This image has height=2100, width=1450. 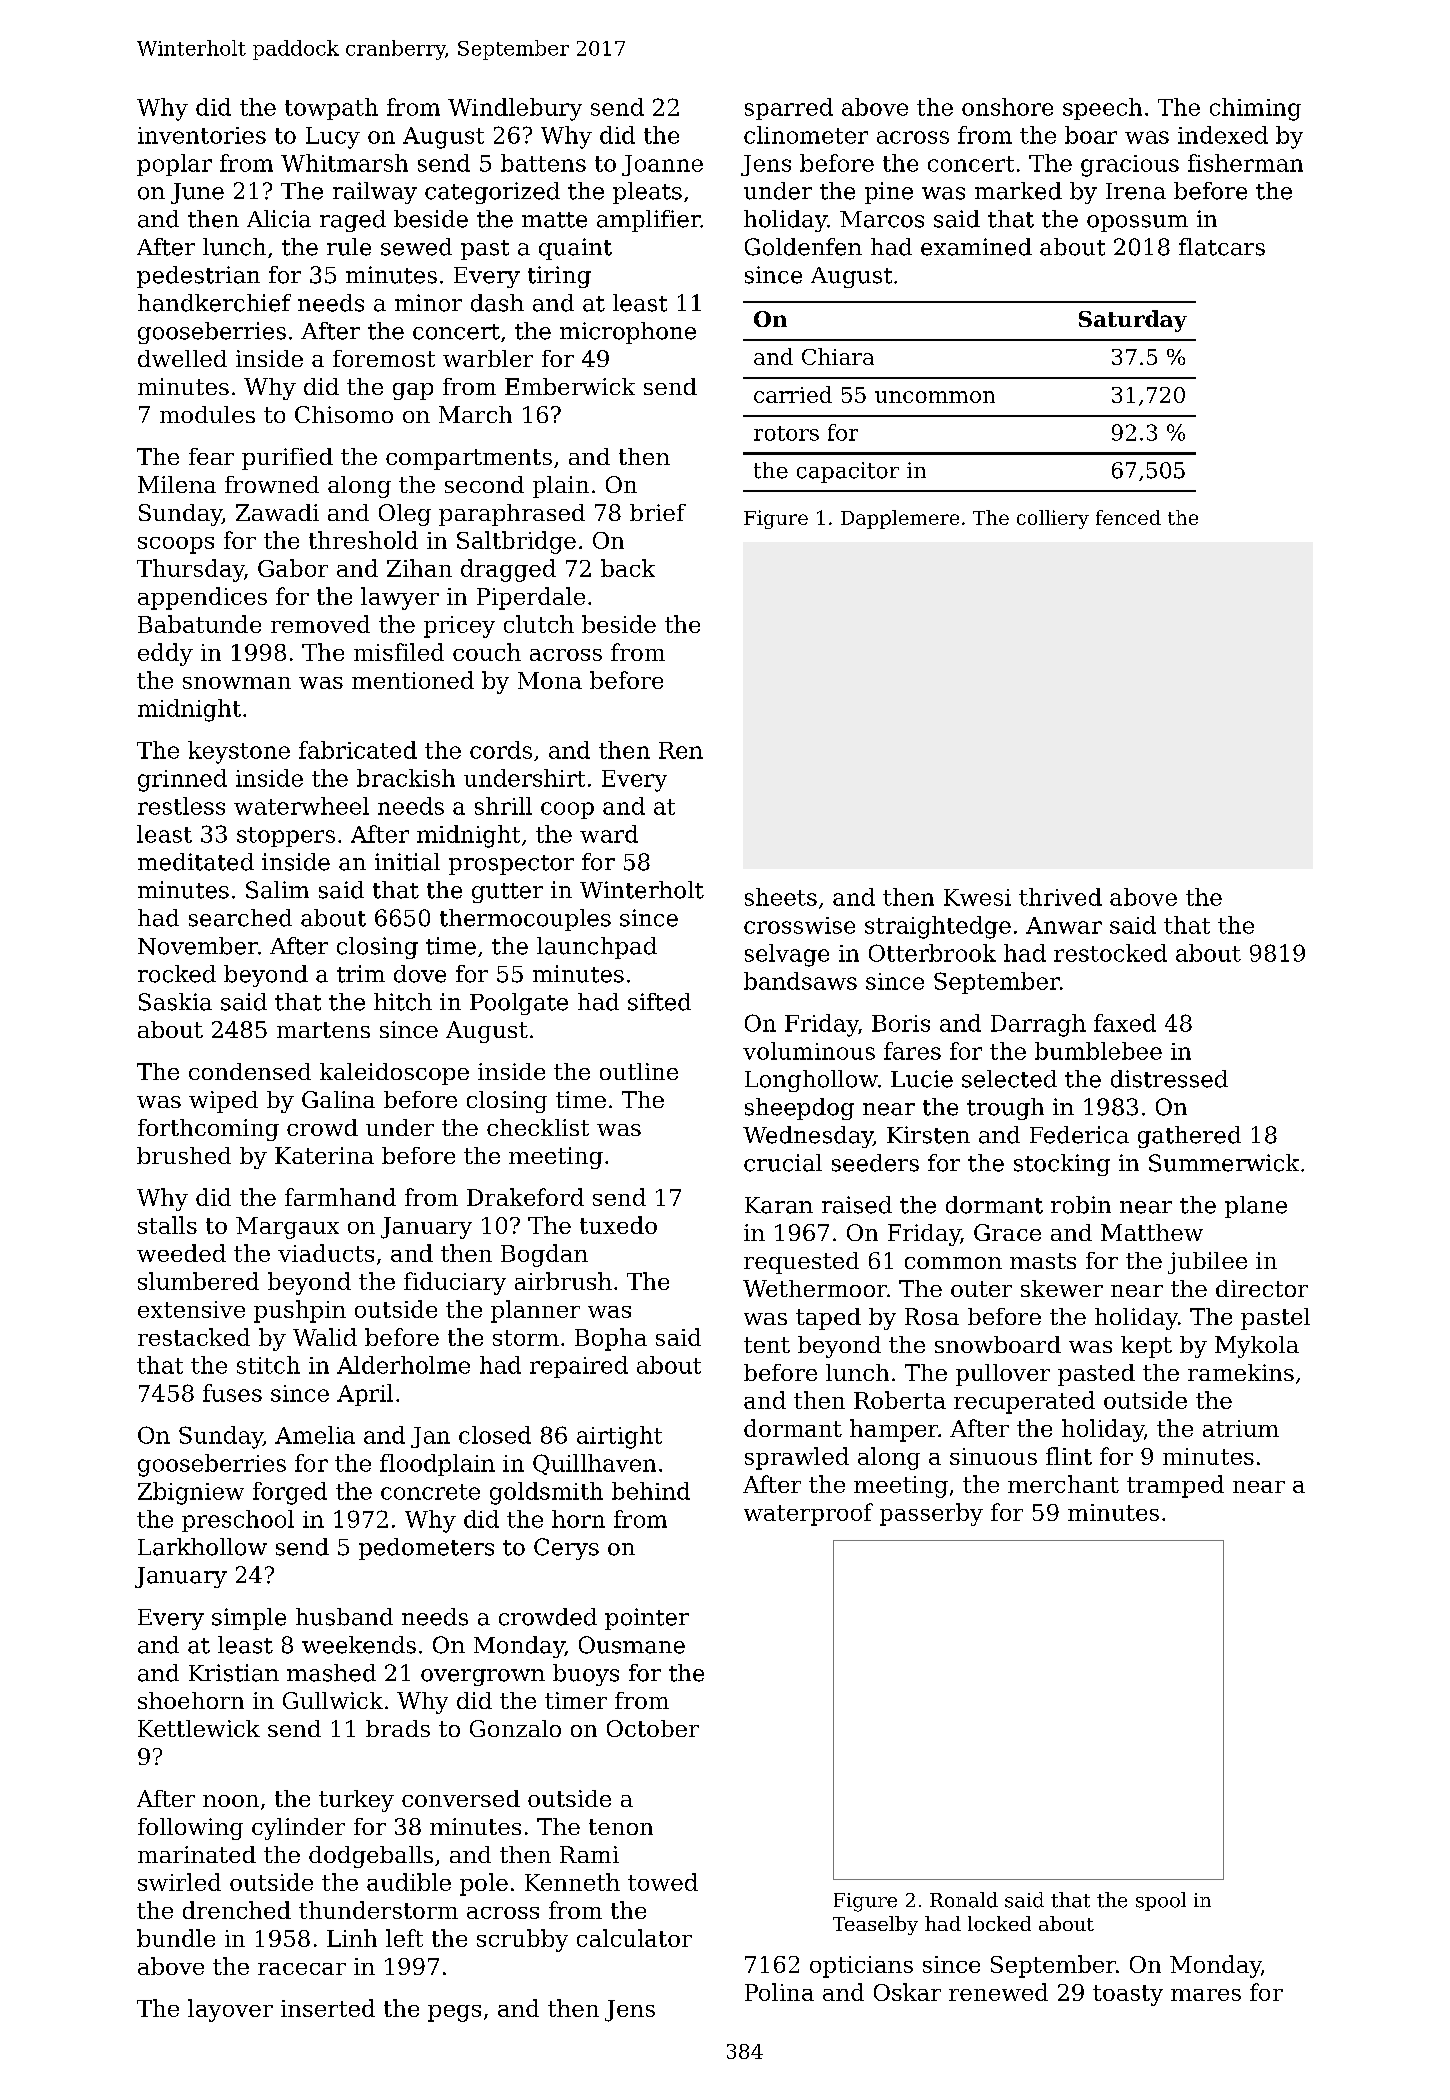 What do you see at coordinates (809, 1051) in the image?
I see `voluminous` at bounding box center [809, 1051].
